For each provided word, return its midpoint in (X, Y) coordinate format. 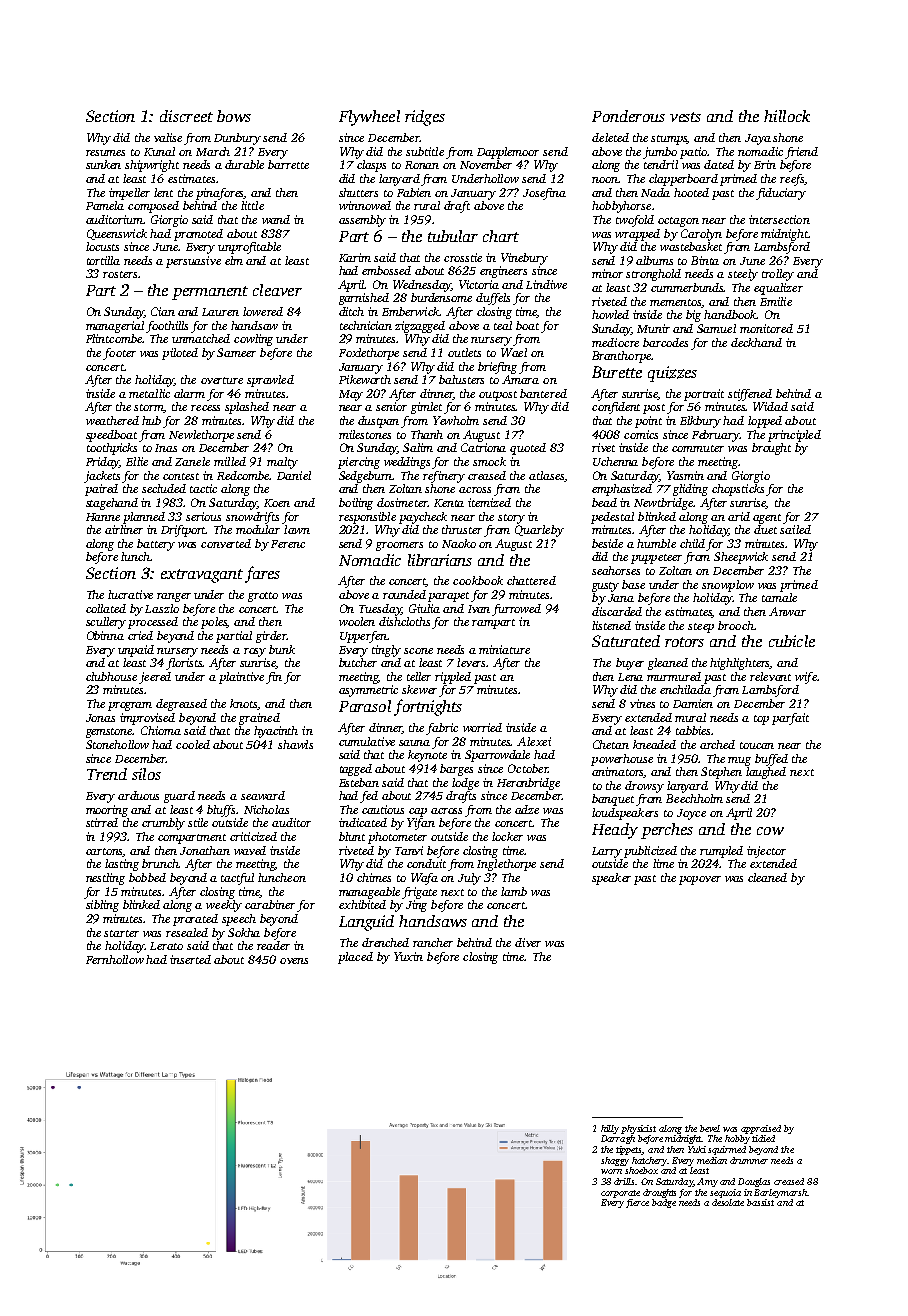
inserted (190, 959)
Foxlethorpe (369, 354)
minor (607, 273)
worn (611, 1171)
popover (700, 880)
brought (771, 449)
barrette (288, 164)
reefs (792, 180)
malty (282, 463)
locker (507, 836)
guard (179, 797)
